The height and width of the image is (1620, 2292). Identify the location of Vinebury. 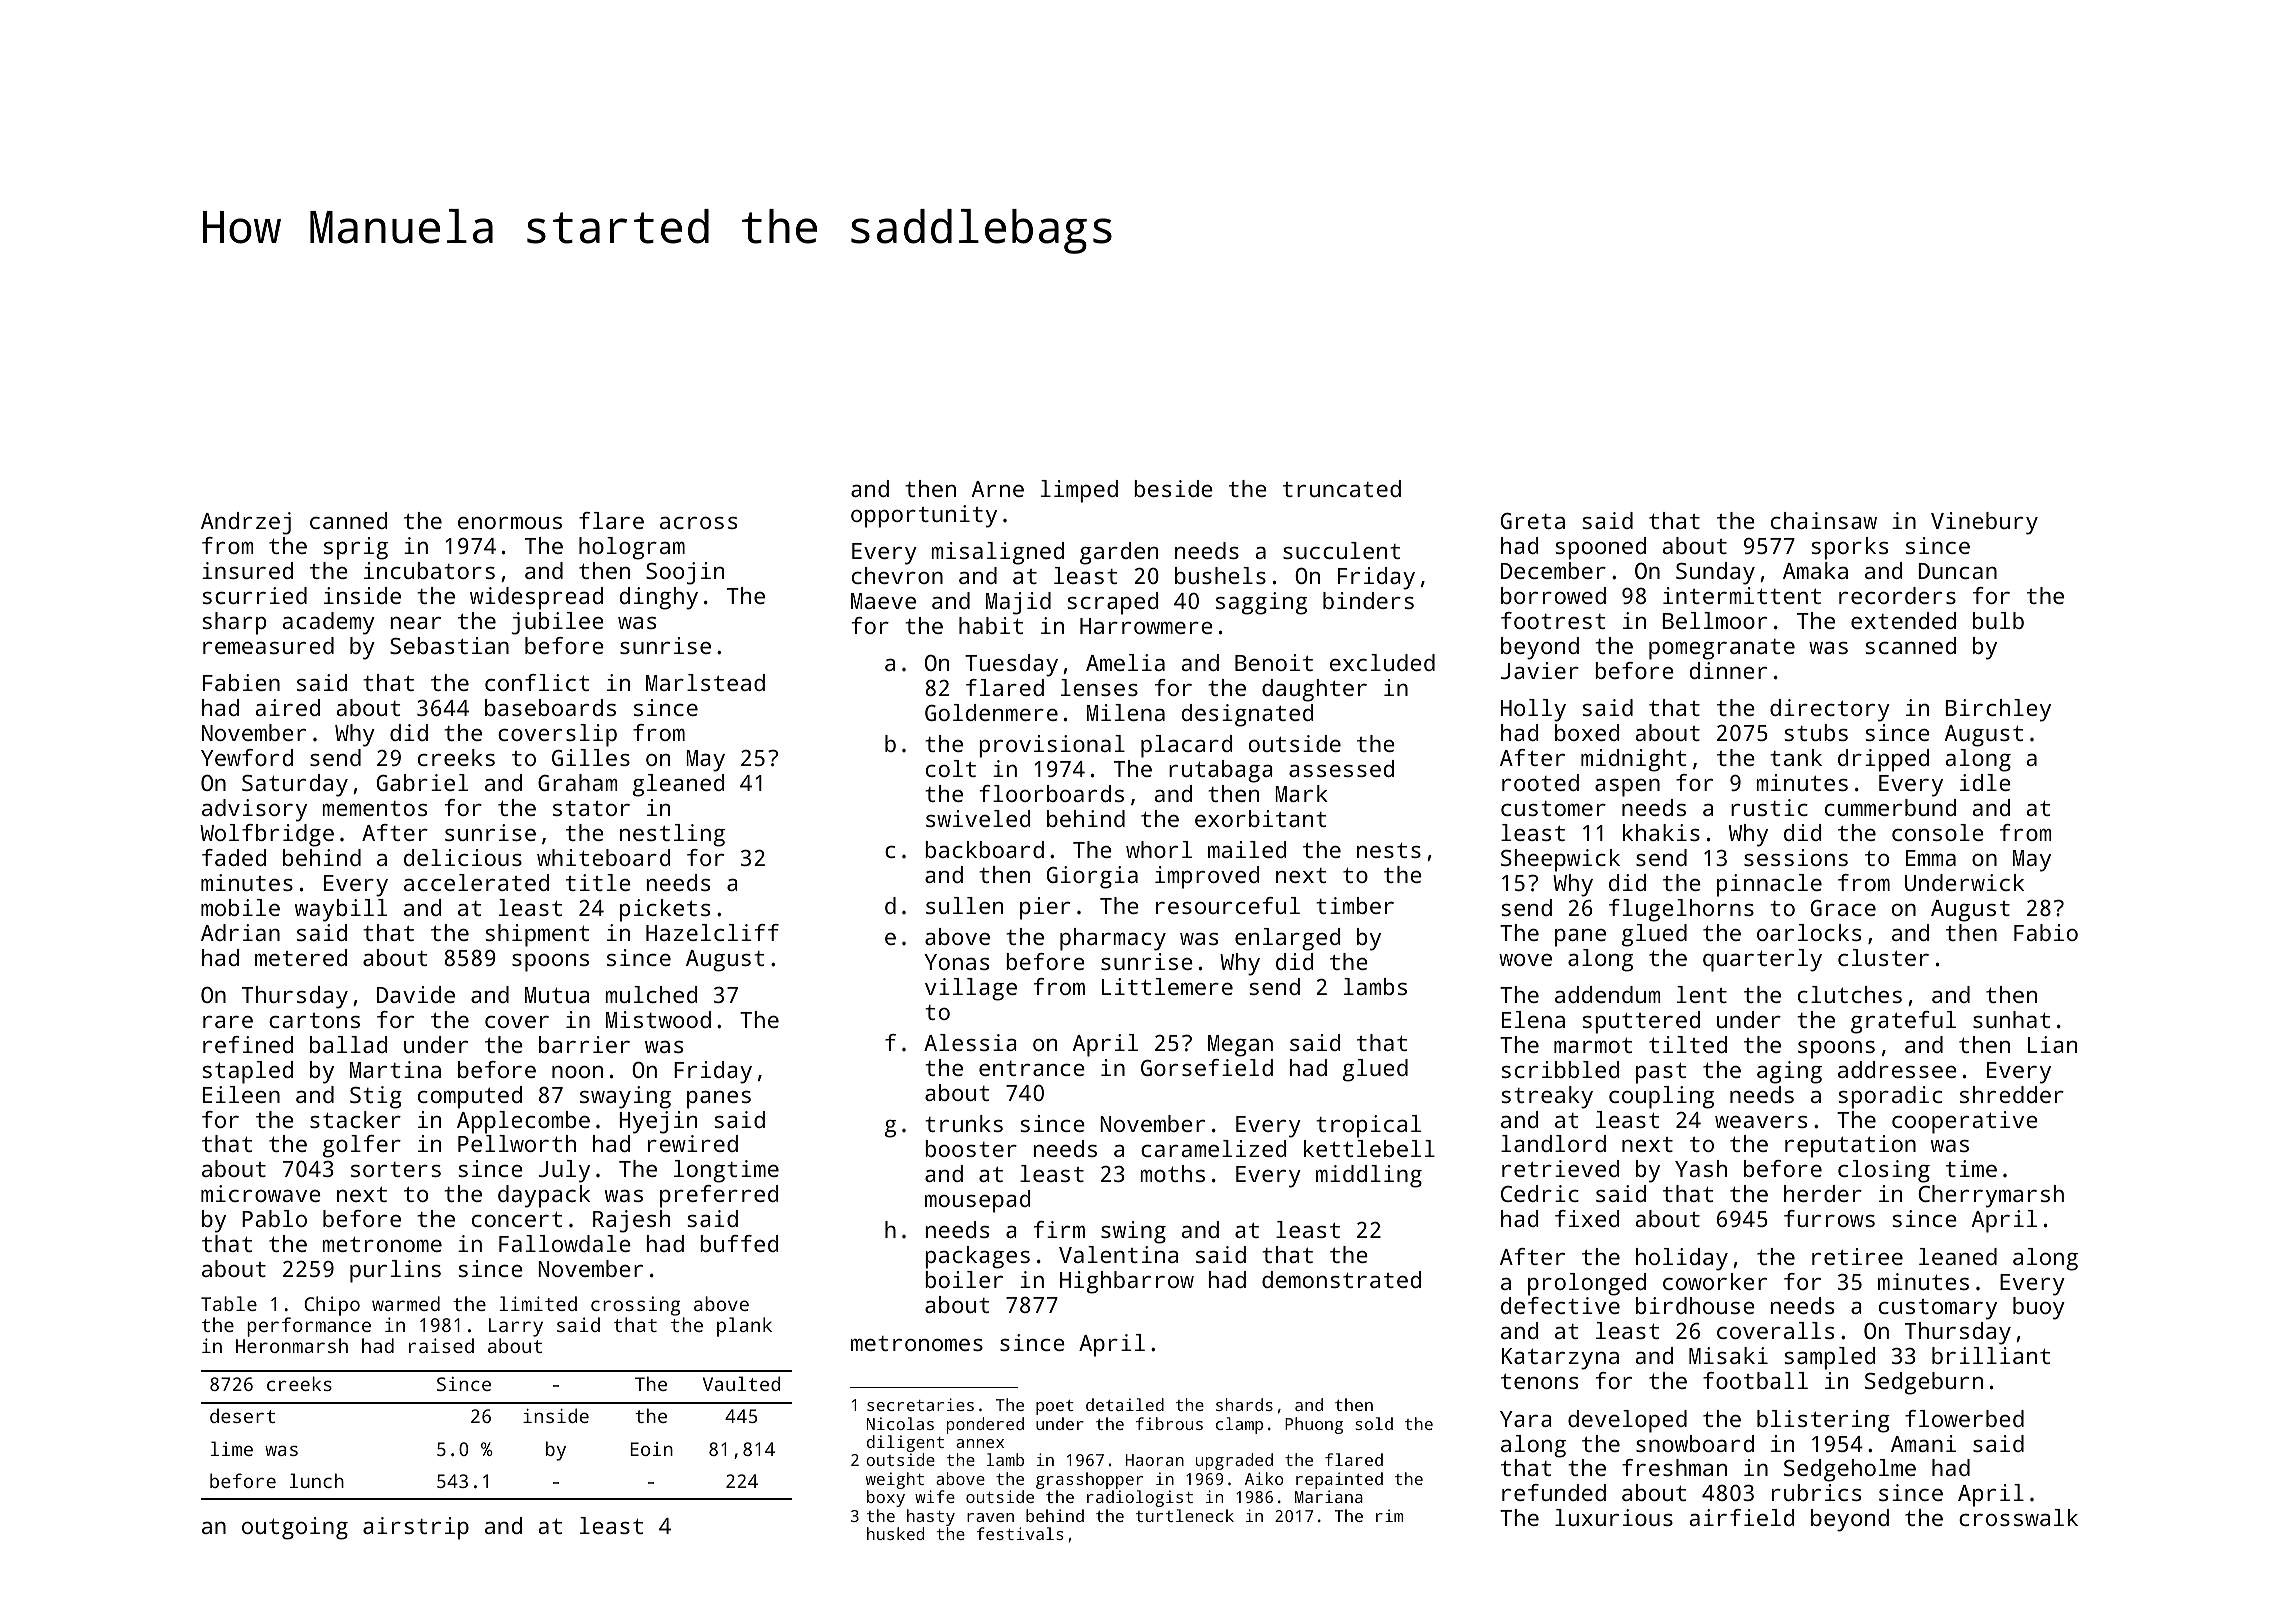
(1984, 523).
